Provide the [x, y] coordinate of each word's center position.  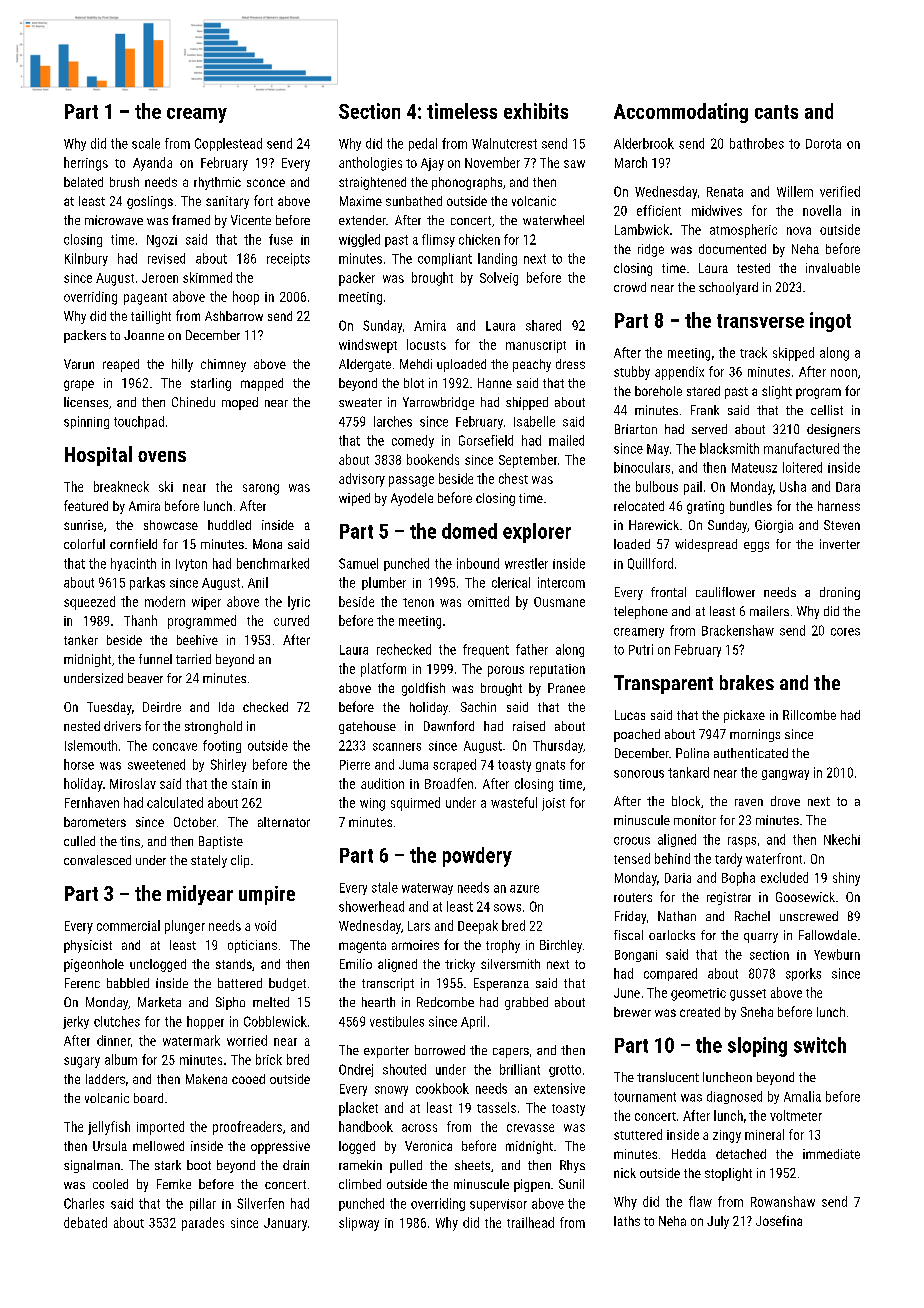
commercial [128, 925]
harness [839, 506]
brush [124, 182]
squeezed [89, 603]
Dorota [823, 144]
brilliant [520, 1069]
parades [203, 1224]
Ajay [432, 164]
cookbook [442, 1088]
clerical [511, 582]
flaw [700, 1201]
